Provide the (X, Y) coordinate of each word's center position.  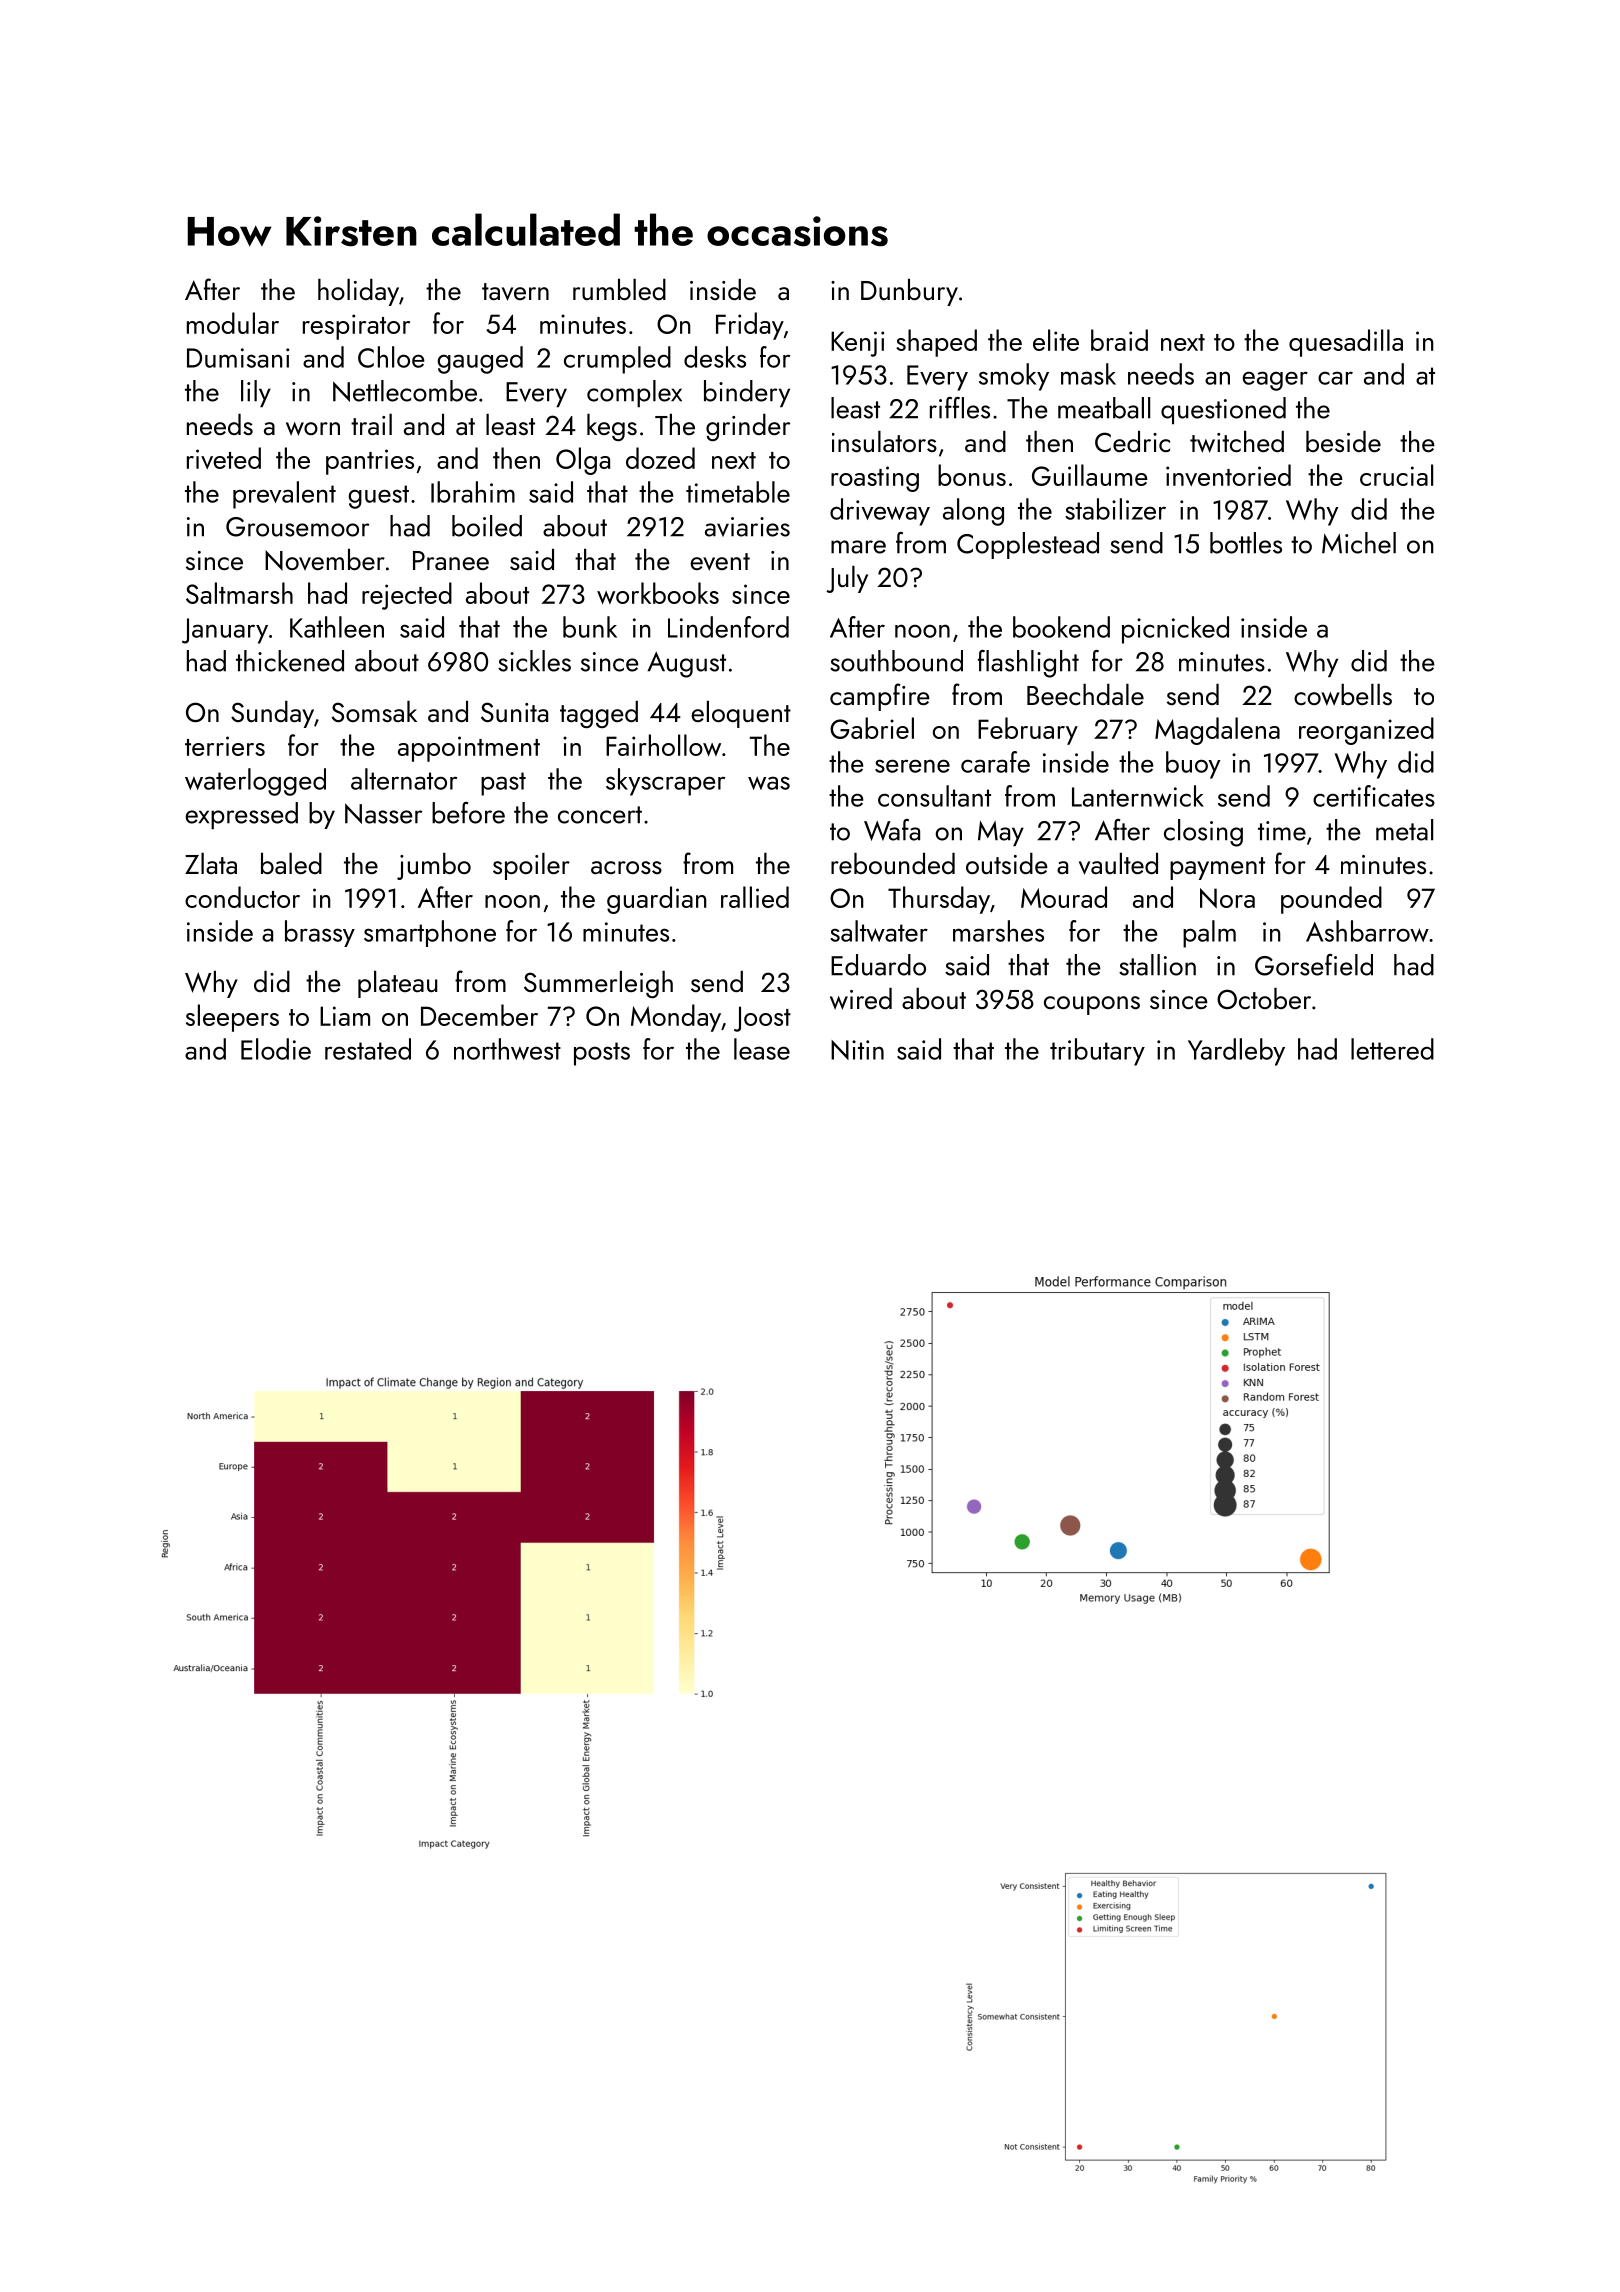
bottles (1246, 543)
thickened (290, 661)
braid (1119, 340)
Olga (583, 461)
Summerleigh (598, 984)
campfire (880, 697)
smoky (1014, 377)
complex (634, 393)
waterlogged (255, 782)
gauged (480, 360)
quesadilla (1346, 343)
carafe (995, 762)
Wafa (892, 830)
